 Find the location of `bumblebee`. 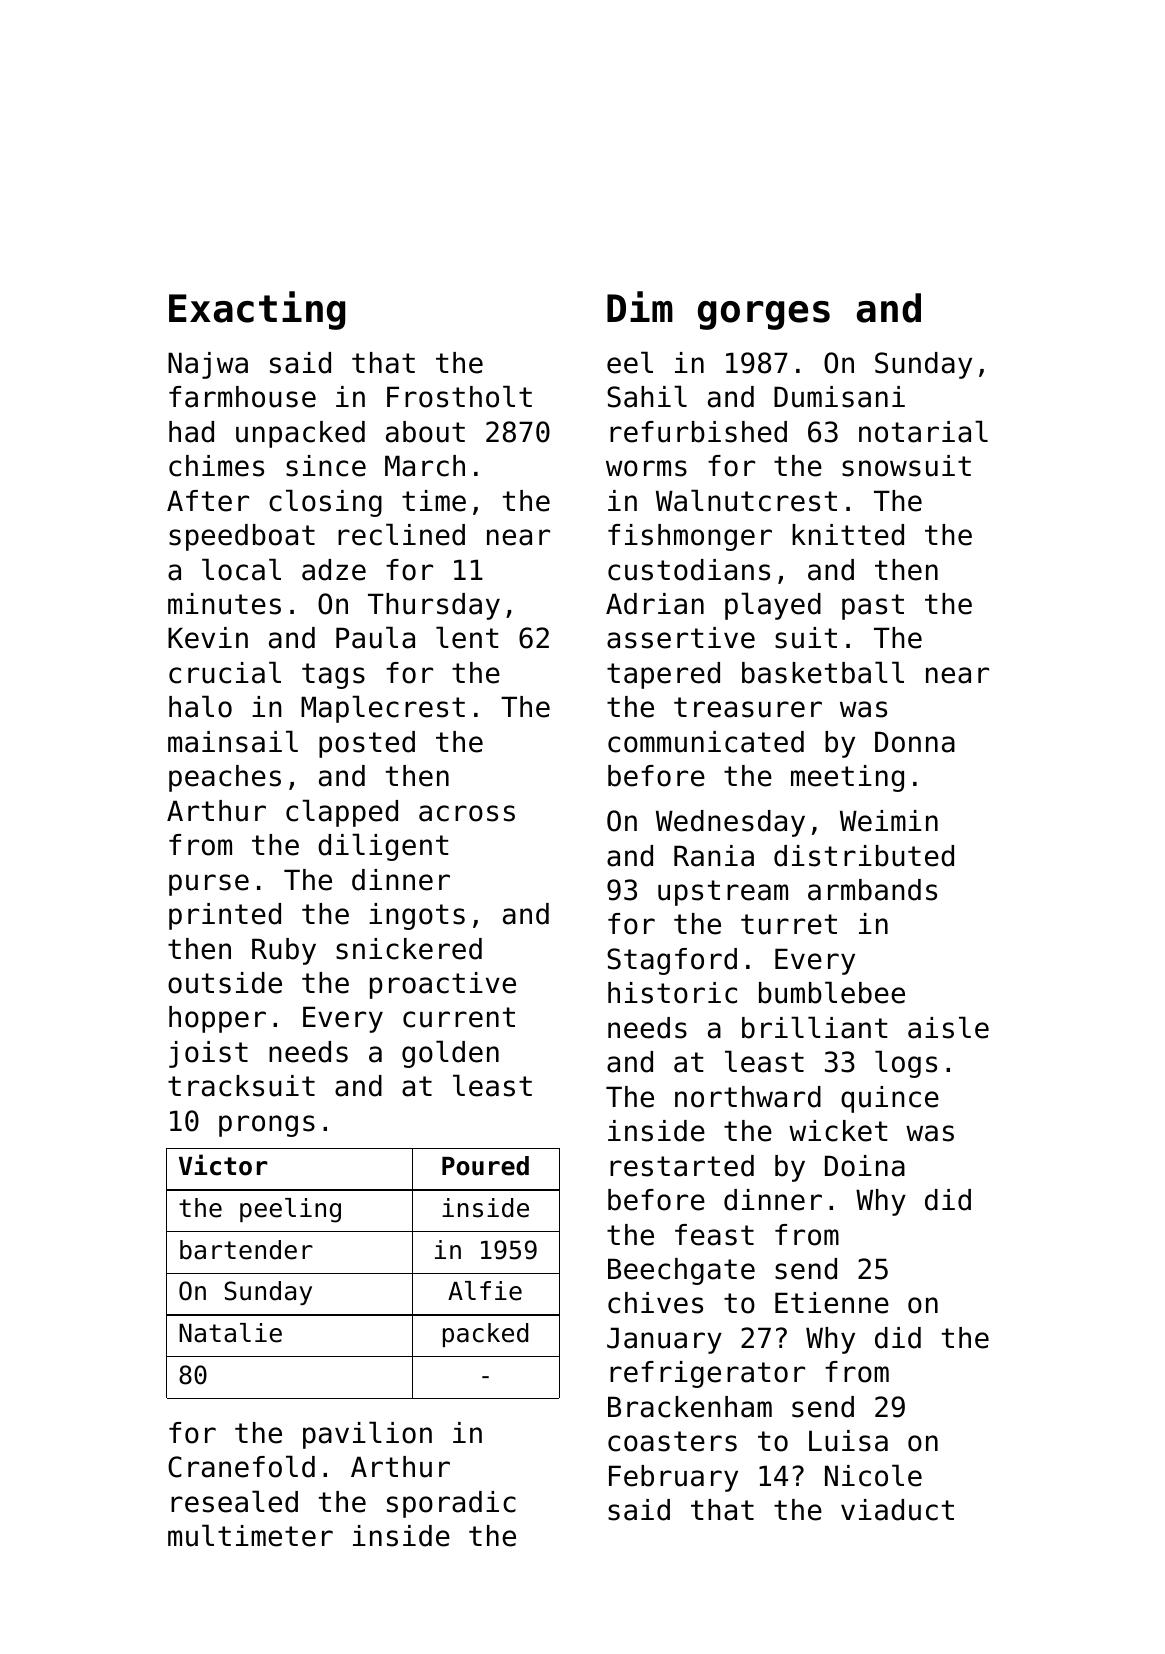

bumblebee is located at coordinates (832, 992).
